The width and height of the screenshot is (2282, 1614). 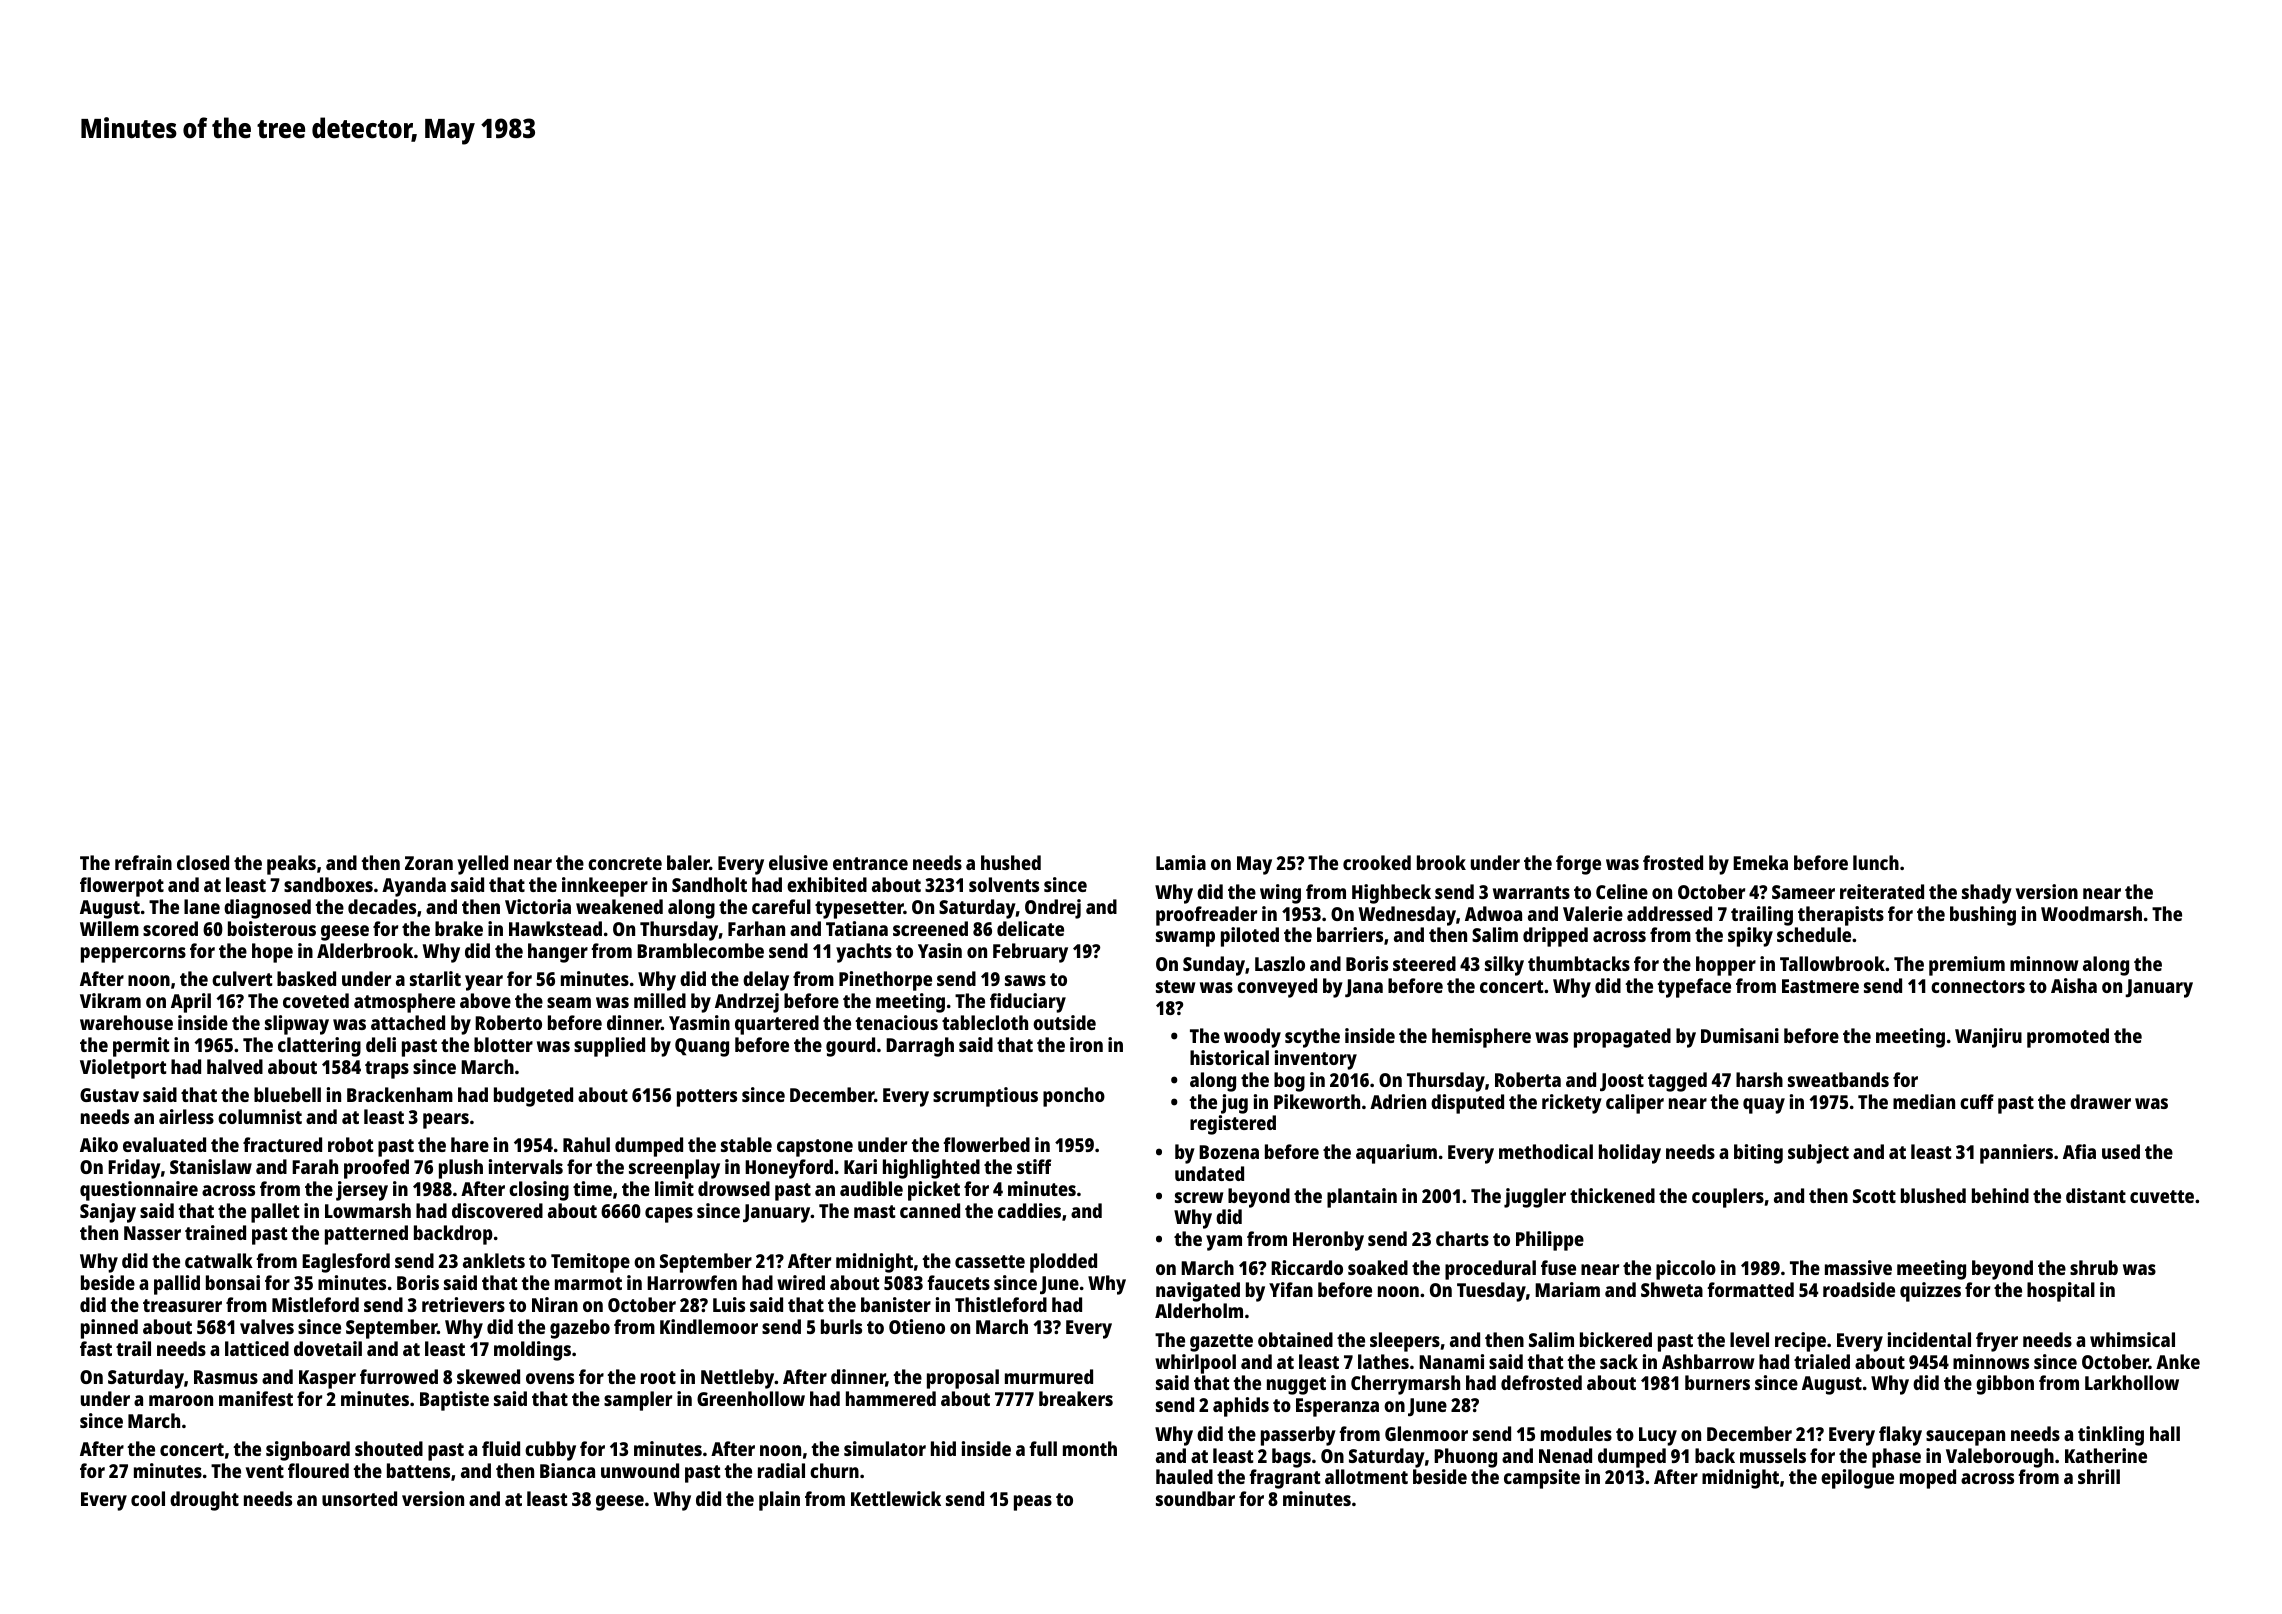 I want to click on lunch, so click(x=1876, y=862).
